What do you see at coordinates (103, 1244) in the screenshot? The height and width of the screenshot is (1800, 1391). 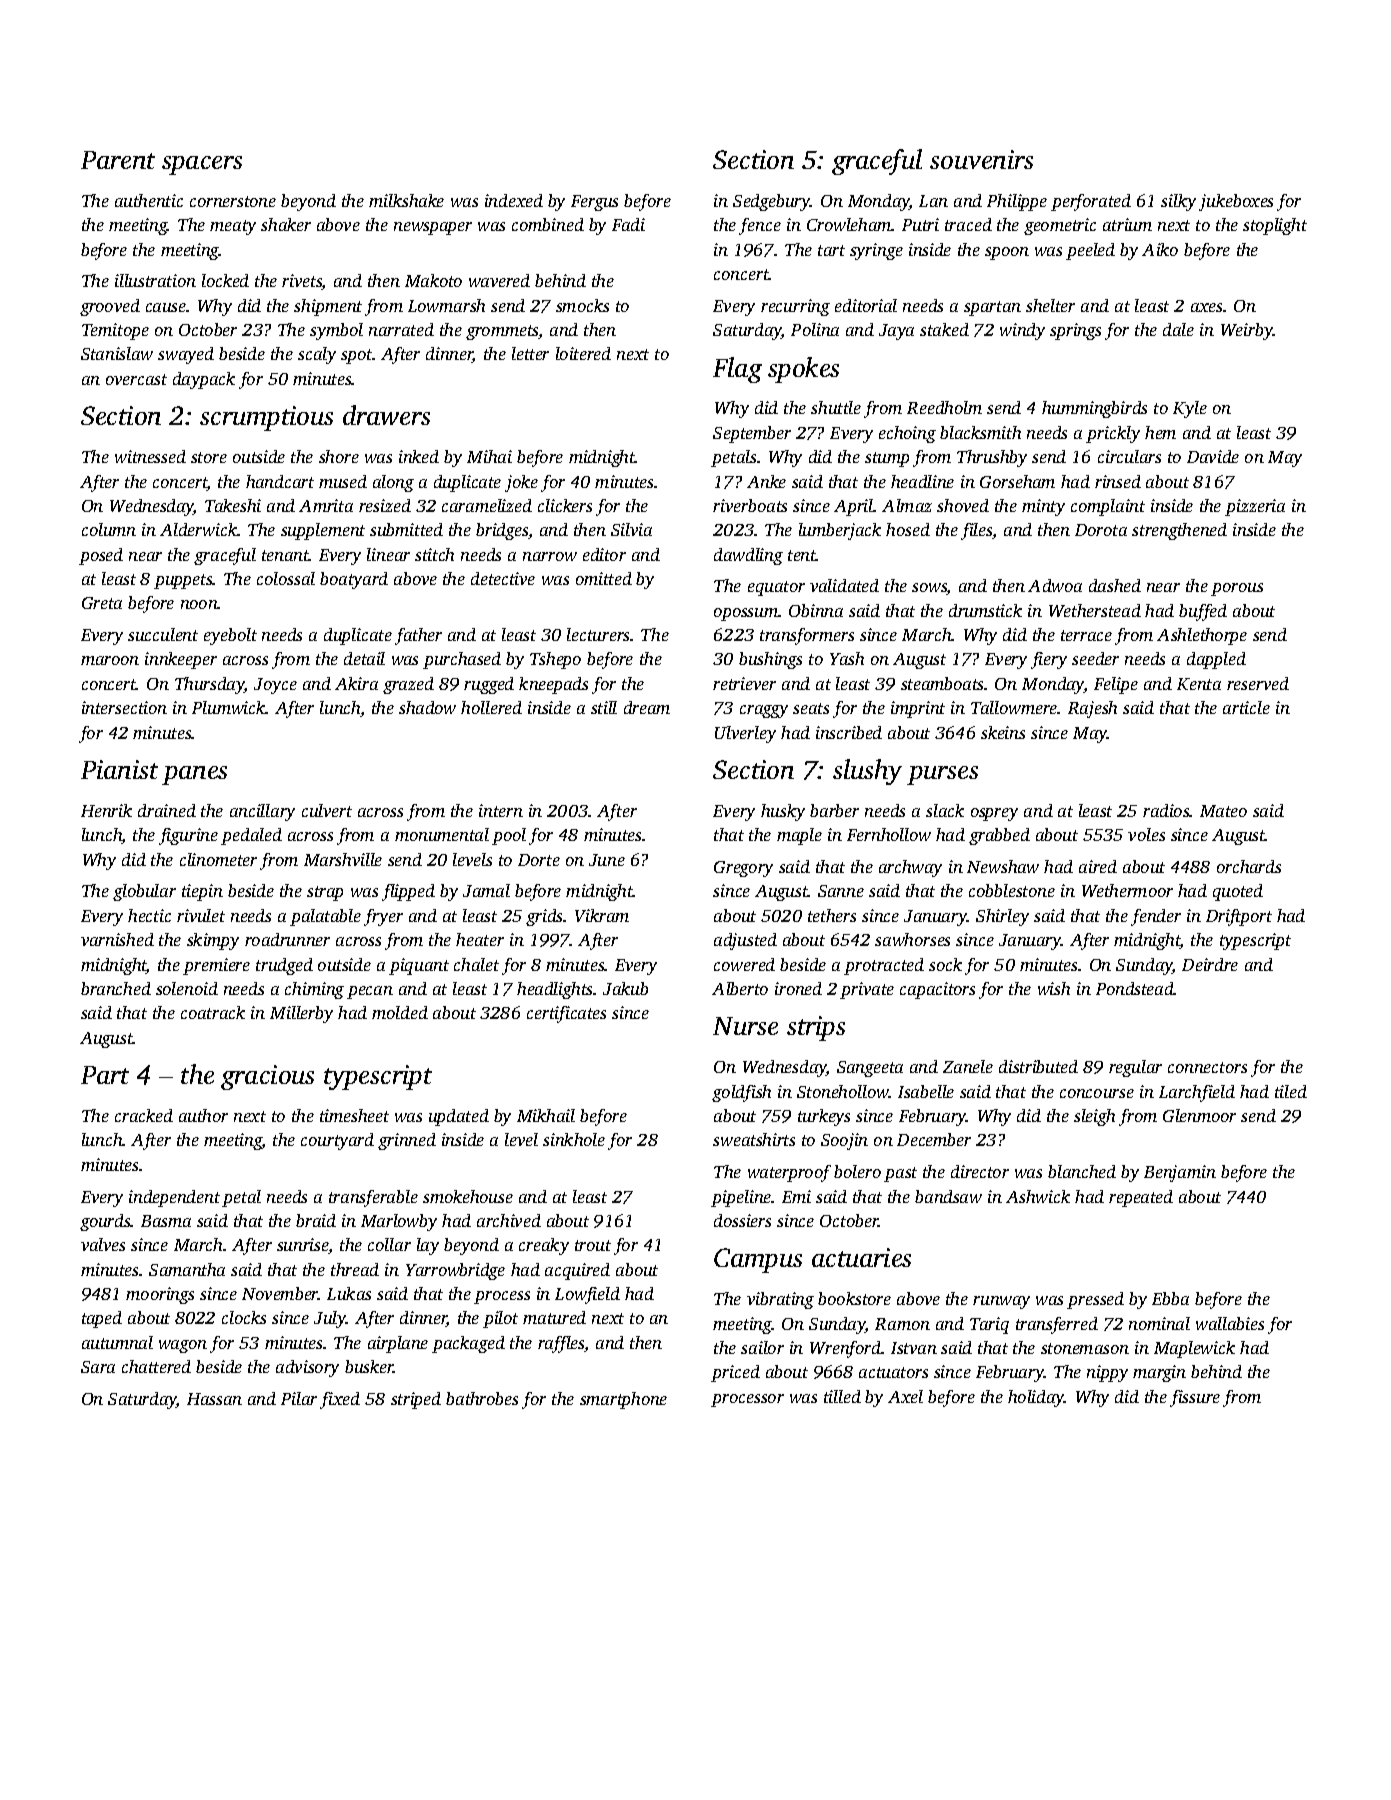 I see `valves` at bounding box center [103, 1244].
